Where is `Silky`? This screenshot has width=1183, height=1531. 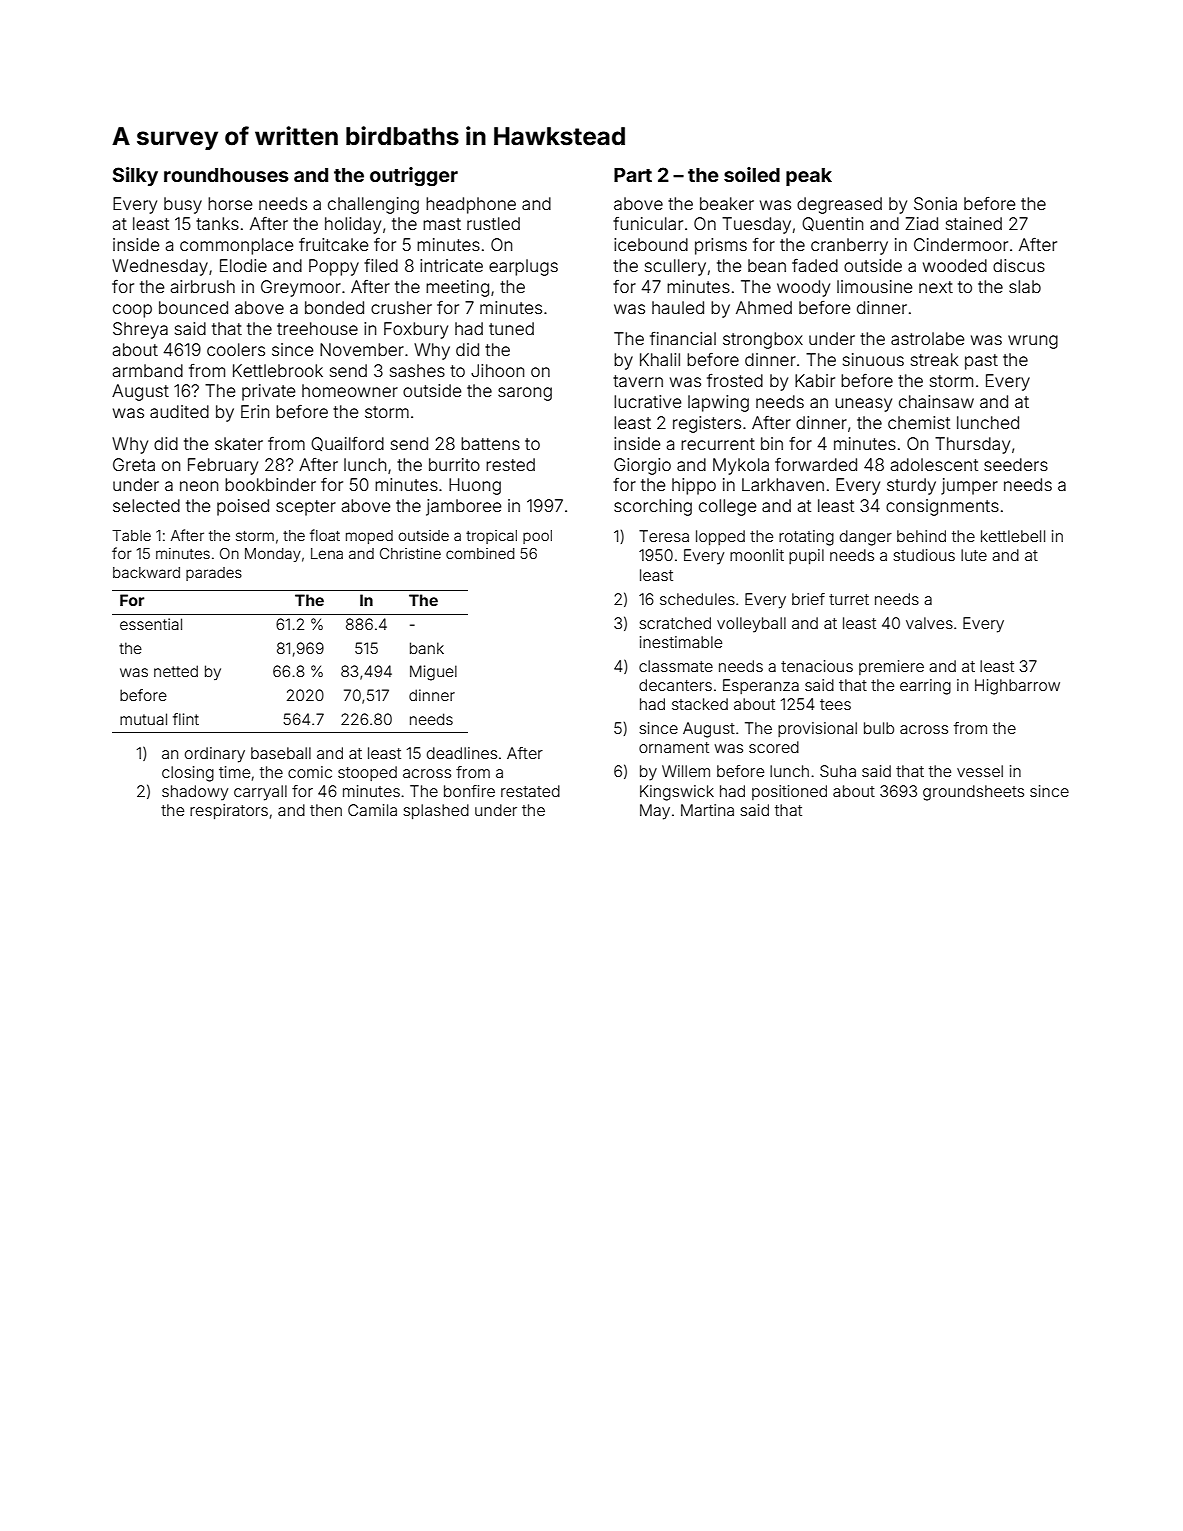
Silky is located at coordinates (135, 176).
